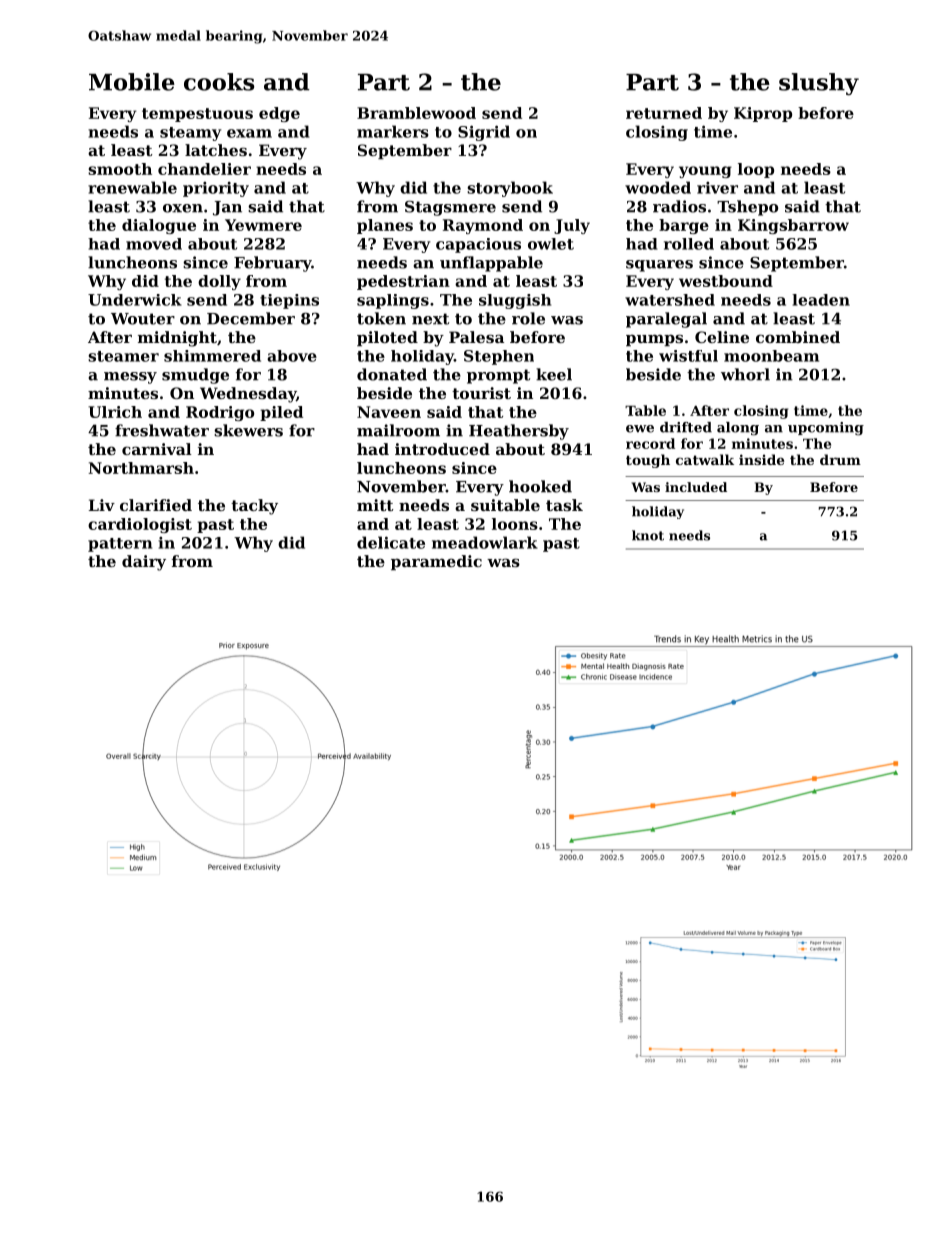 Image resolution: width=952 pixels, height=1233 pixels. Describe the element at coordinates (510, 189) in the screenshot. I see `storybook` at that location.
